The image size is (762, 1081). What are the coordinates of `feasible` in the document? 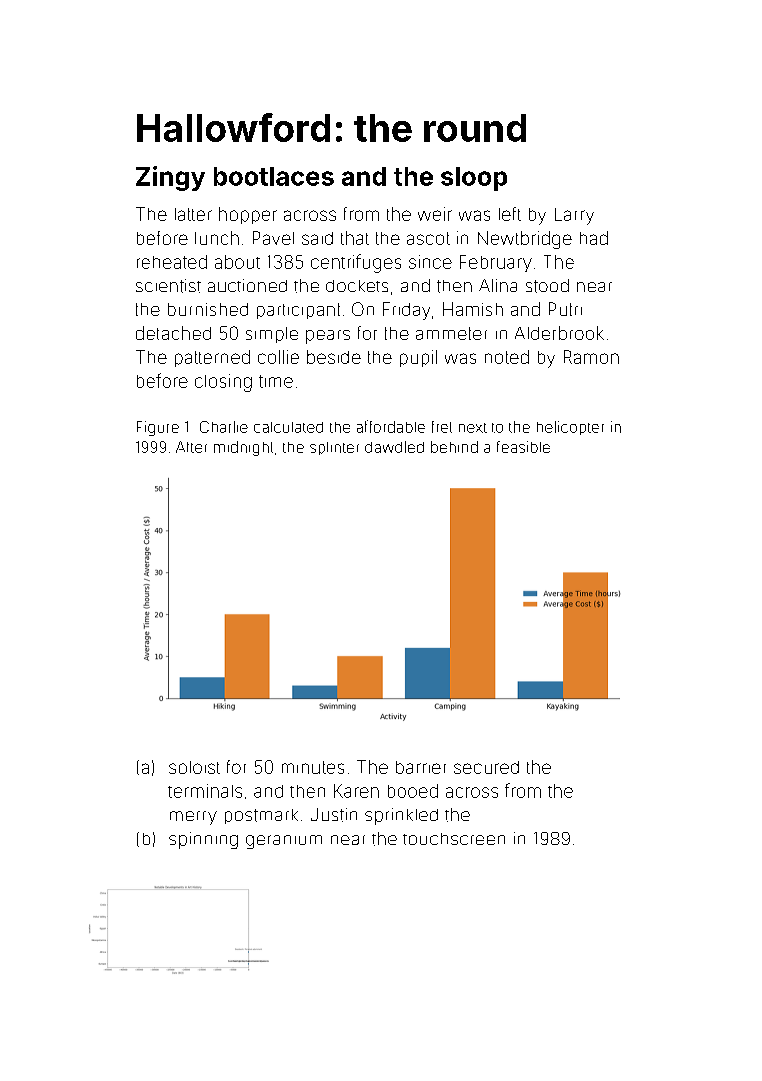 It's located at (523, 447).
